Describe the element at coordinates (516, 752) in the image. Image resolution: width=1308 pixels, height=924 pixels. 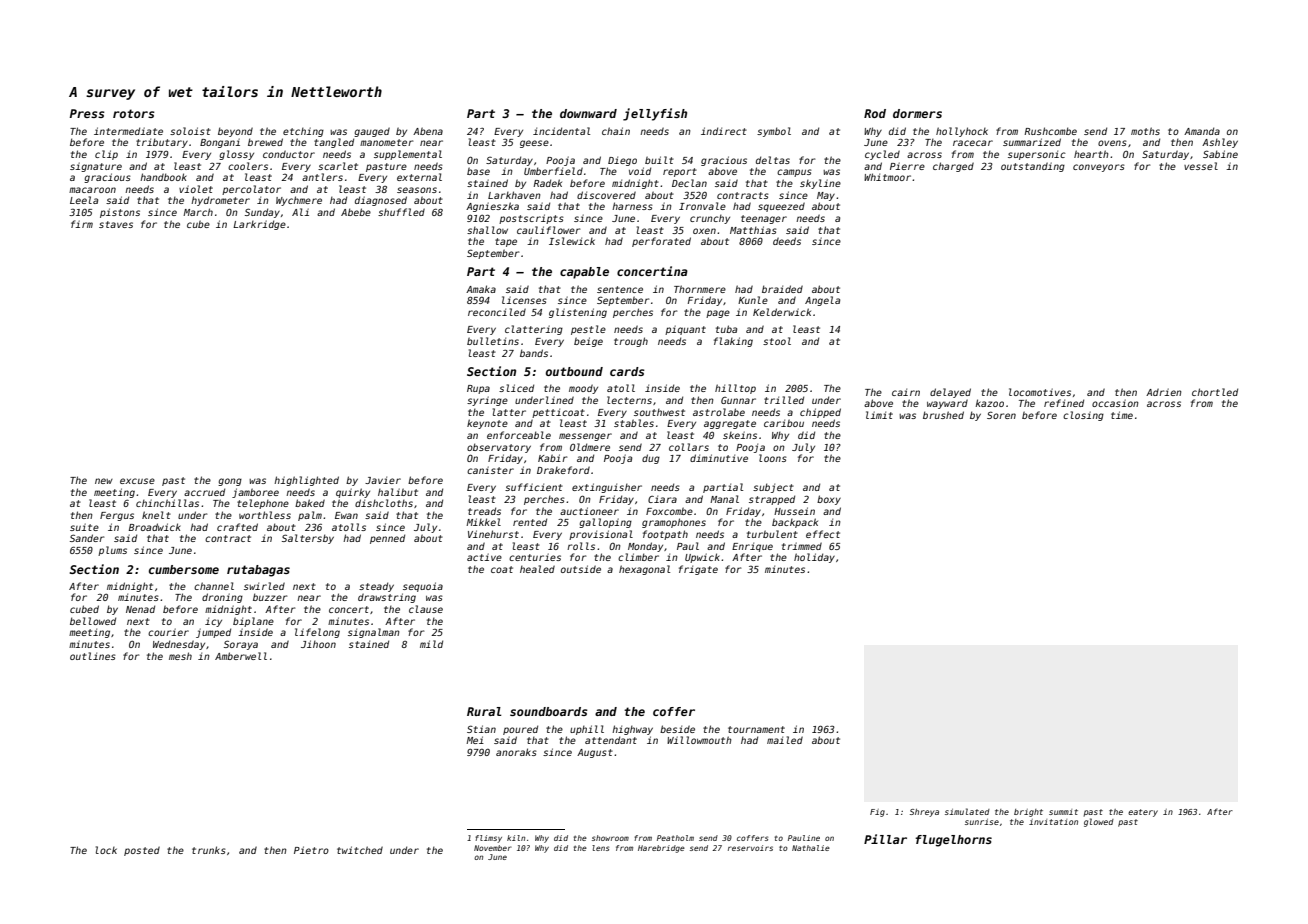
I see `anoraks` at that location.
